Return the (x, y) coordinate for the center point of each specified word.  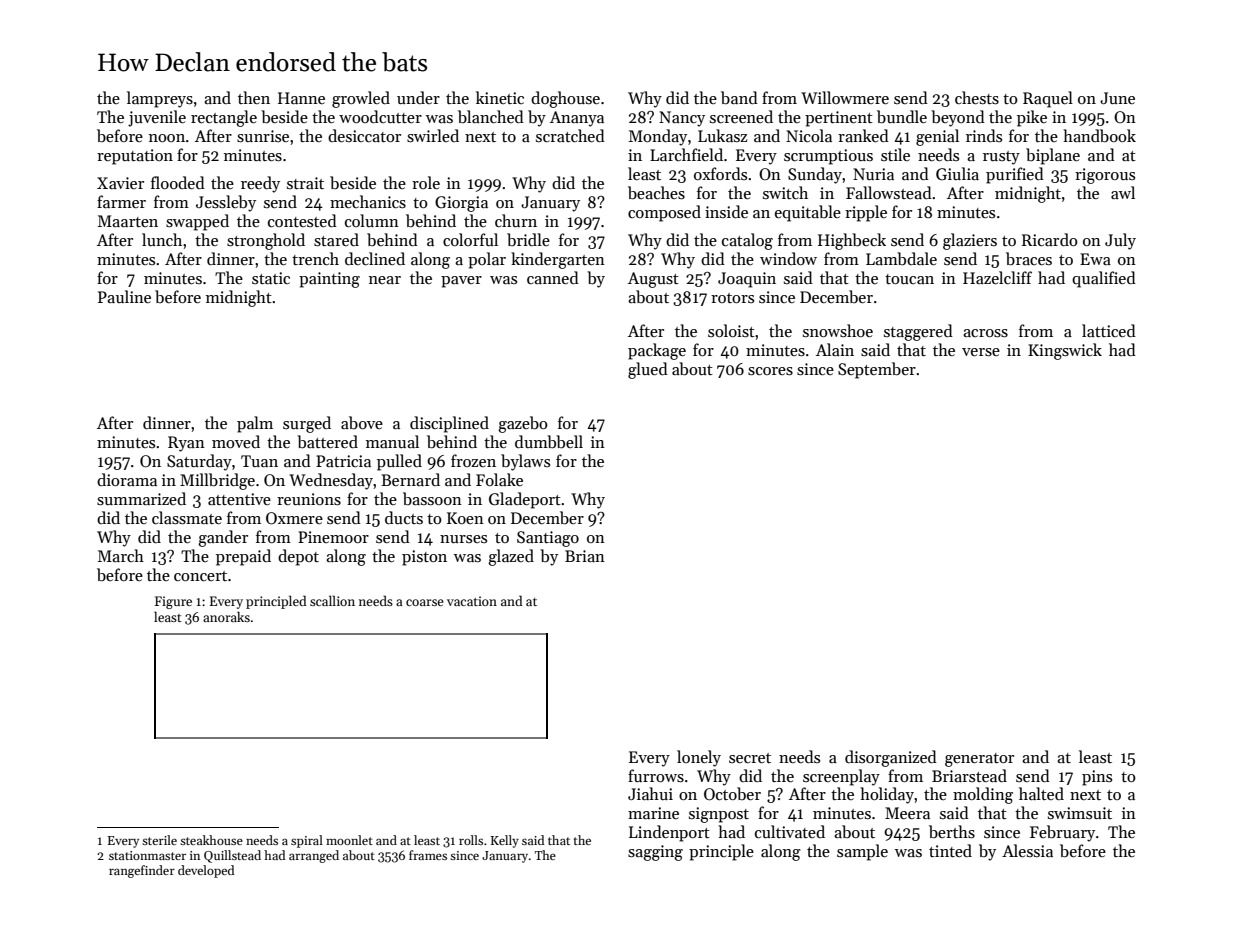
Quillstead (232, 856)
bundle (902, 116)
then (254, 97)
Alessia (1027, 850)
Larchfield (686, 154)
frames (428, 855)
